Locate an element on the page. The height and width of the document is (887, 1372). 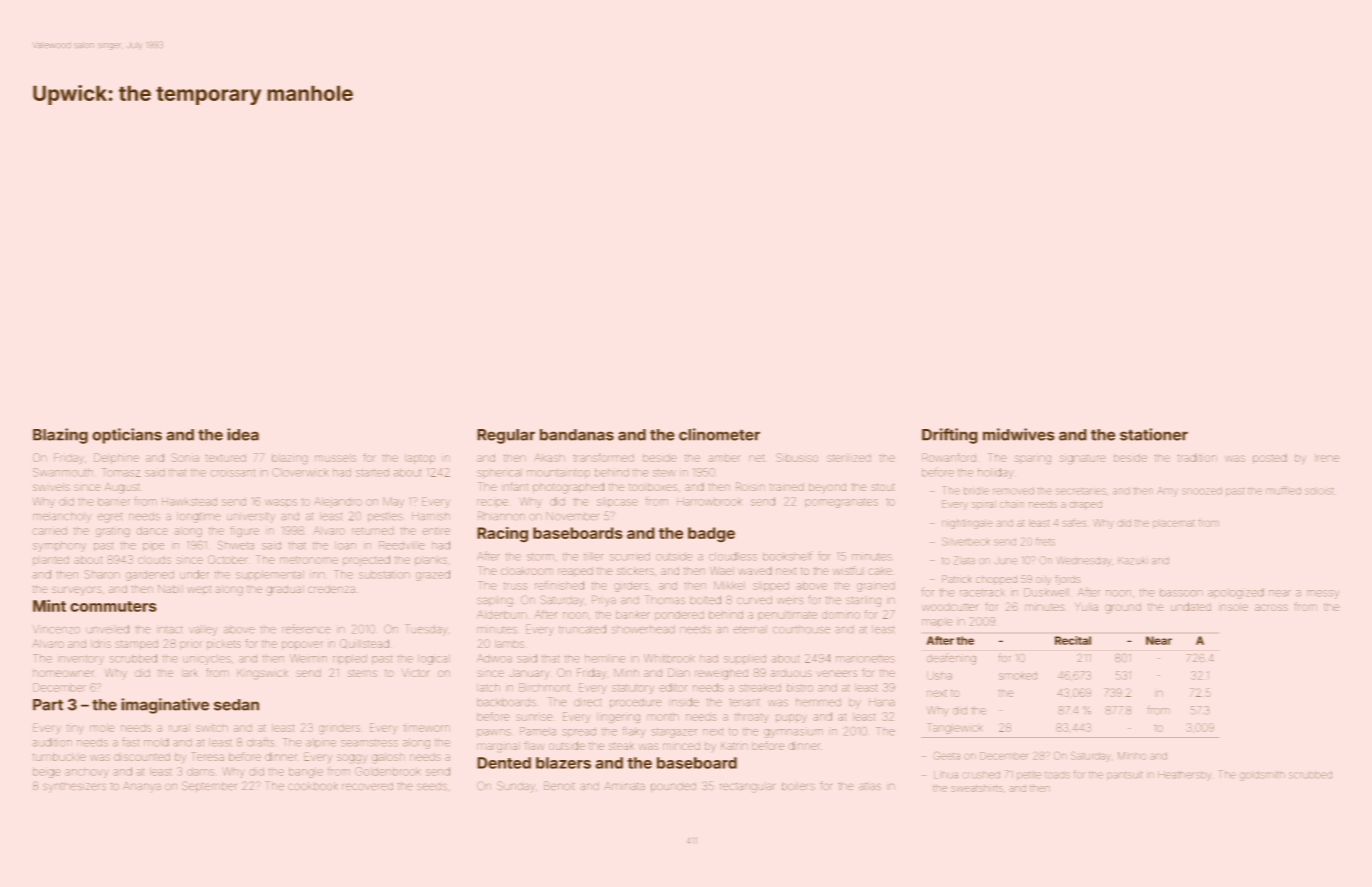
banker is located at coordinates (633, 615).
